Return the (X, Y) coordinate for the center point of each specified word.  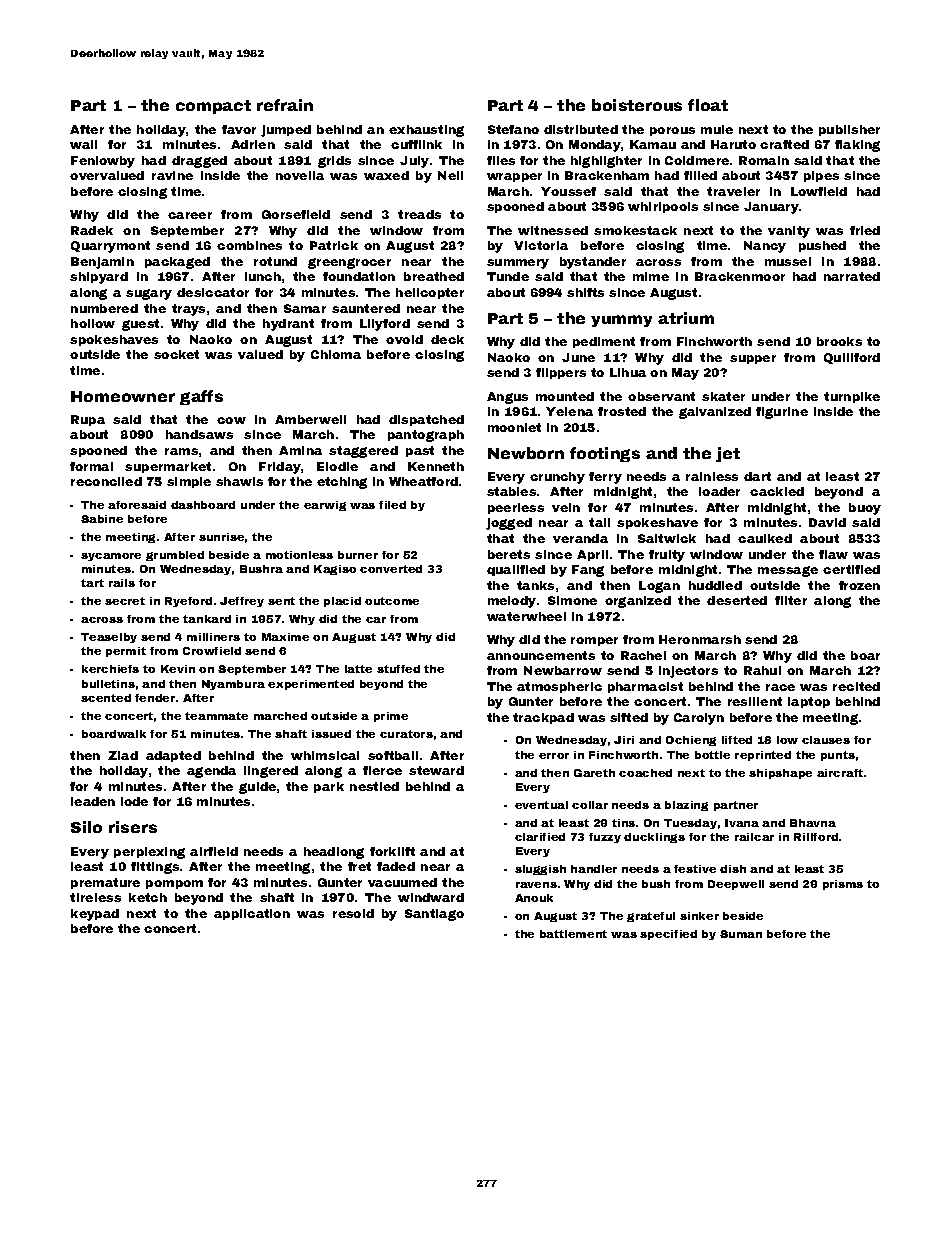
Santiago (434, 915)
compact (213, 107)
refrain (285, 105)
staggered (363, 452)
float (708, 105)
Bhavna (813, 823)
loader (719, 491)
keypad (95, 915)
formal (91, 466)
